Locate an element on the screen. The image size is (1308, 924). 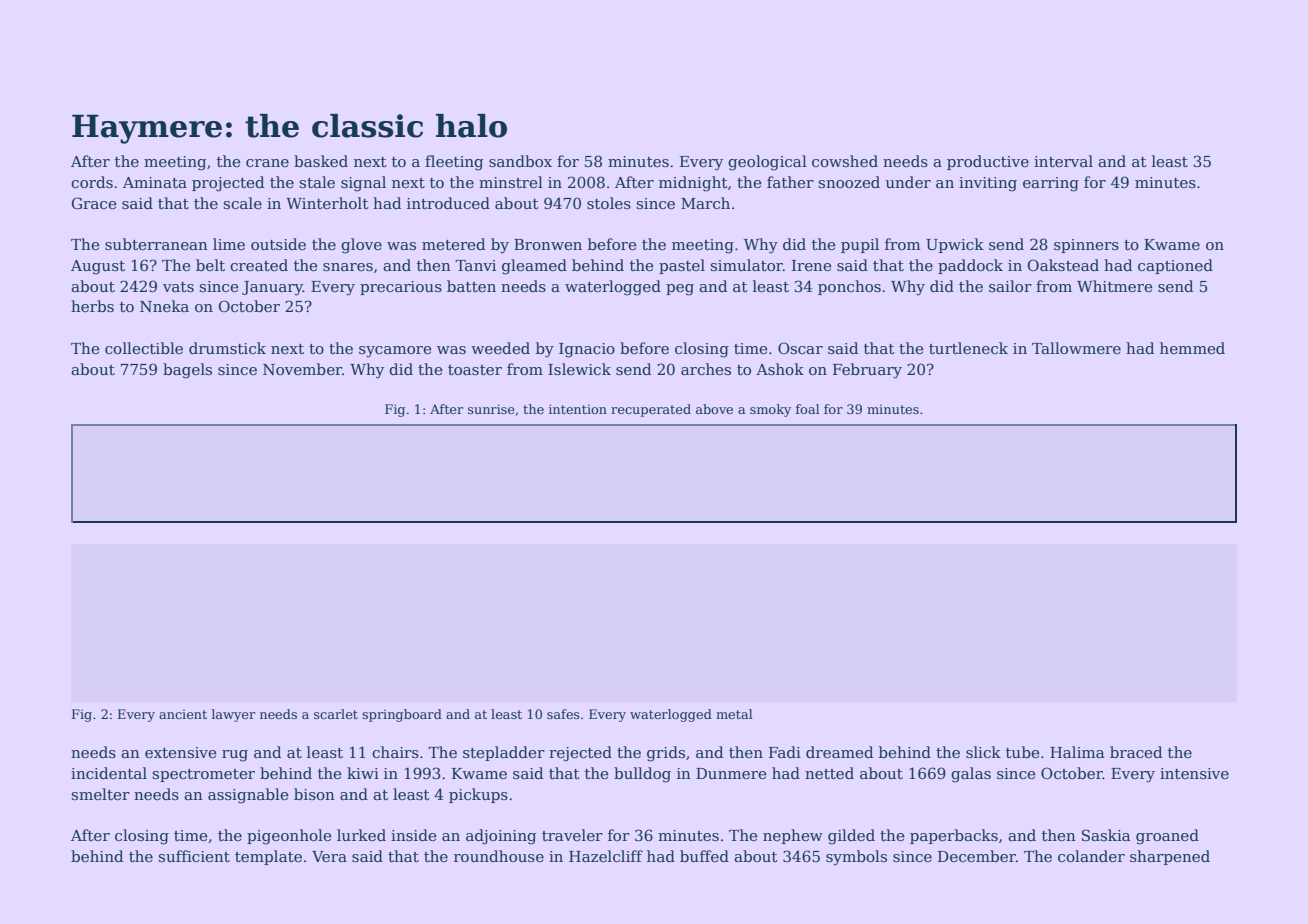
foal is located at coordinates (808, 409).
